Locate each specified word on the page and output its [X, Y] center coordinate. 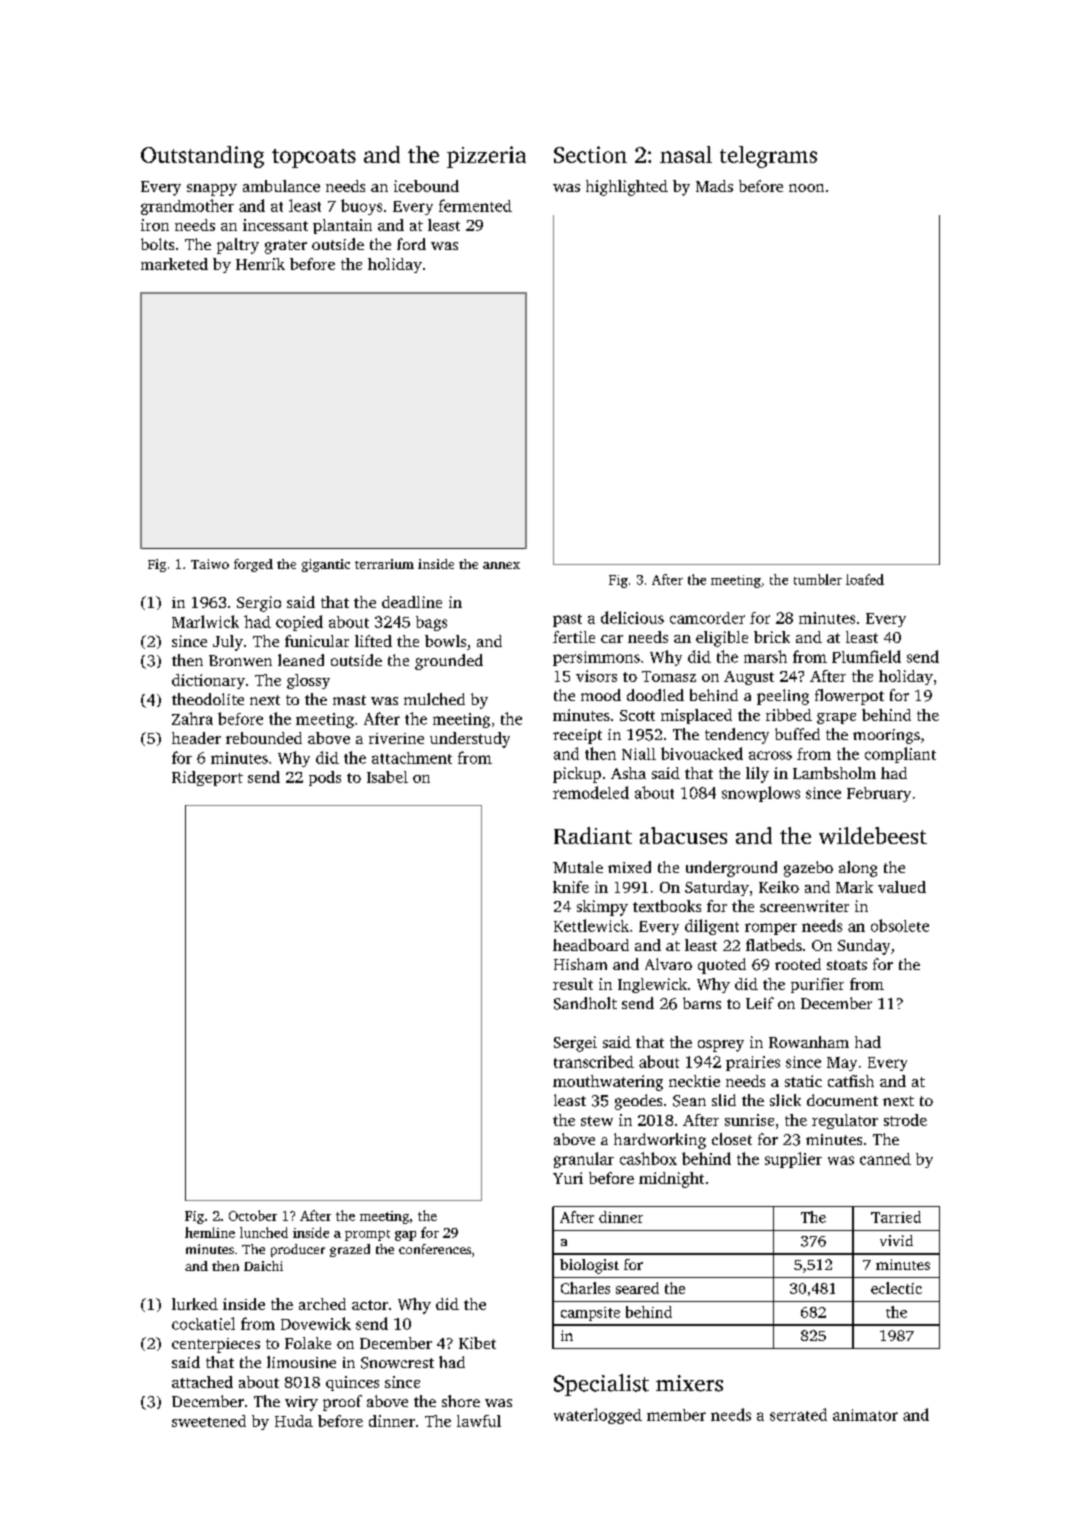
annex [501, 565]
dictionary [208, 681]
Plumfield [866, 656]
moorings [886, 736]
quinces [352, 1383]
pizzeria [486, 157]
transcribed [594, 1061]
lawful [479, 1421]
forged [253, 565]
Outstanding [202, 157]
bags [431, 623]
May [842, 1064]
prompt [367, 1235]
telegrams [768, 157]
